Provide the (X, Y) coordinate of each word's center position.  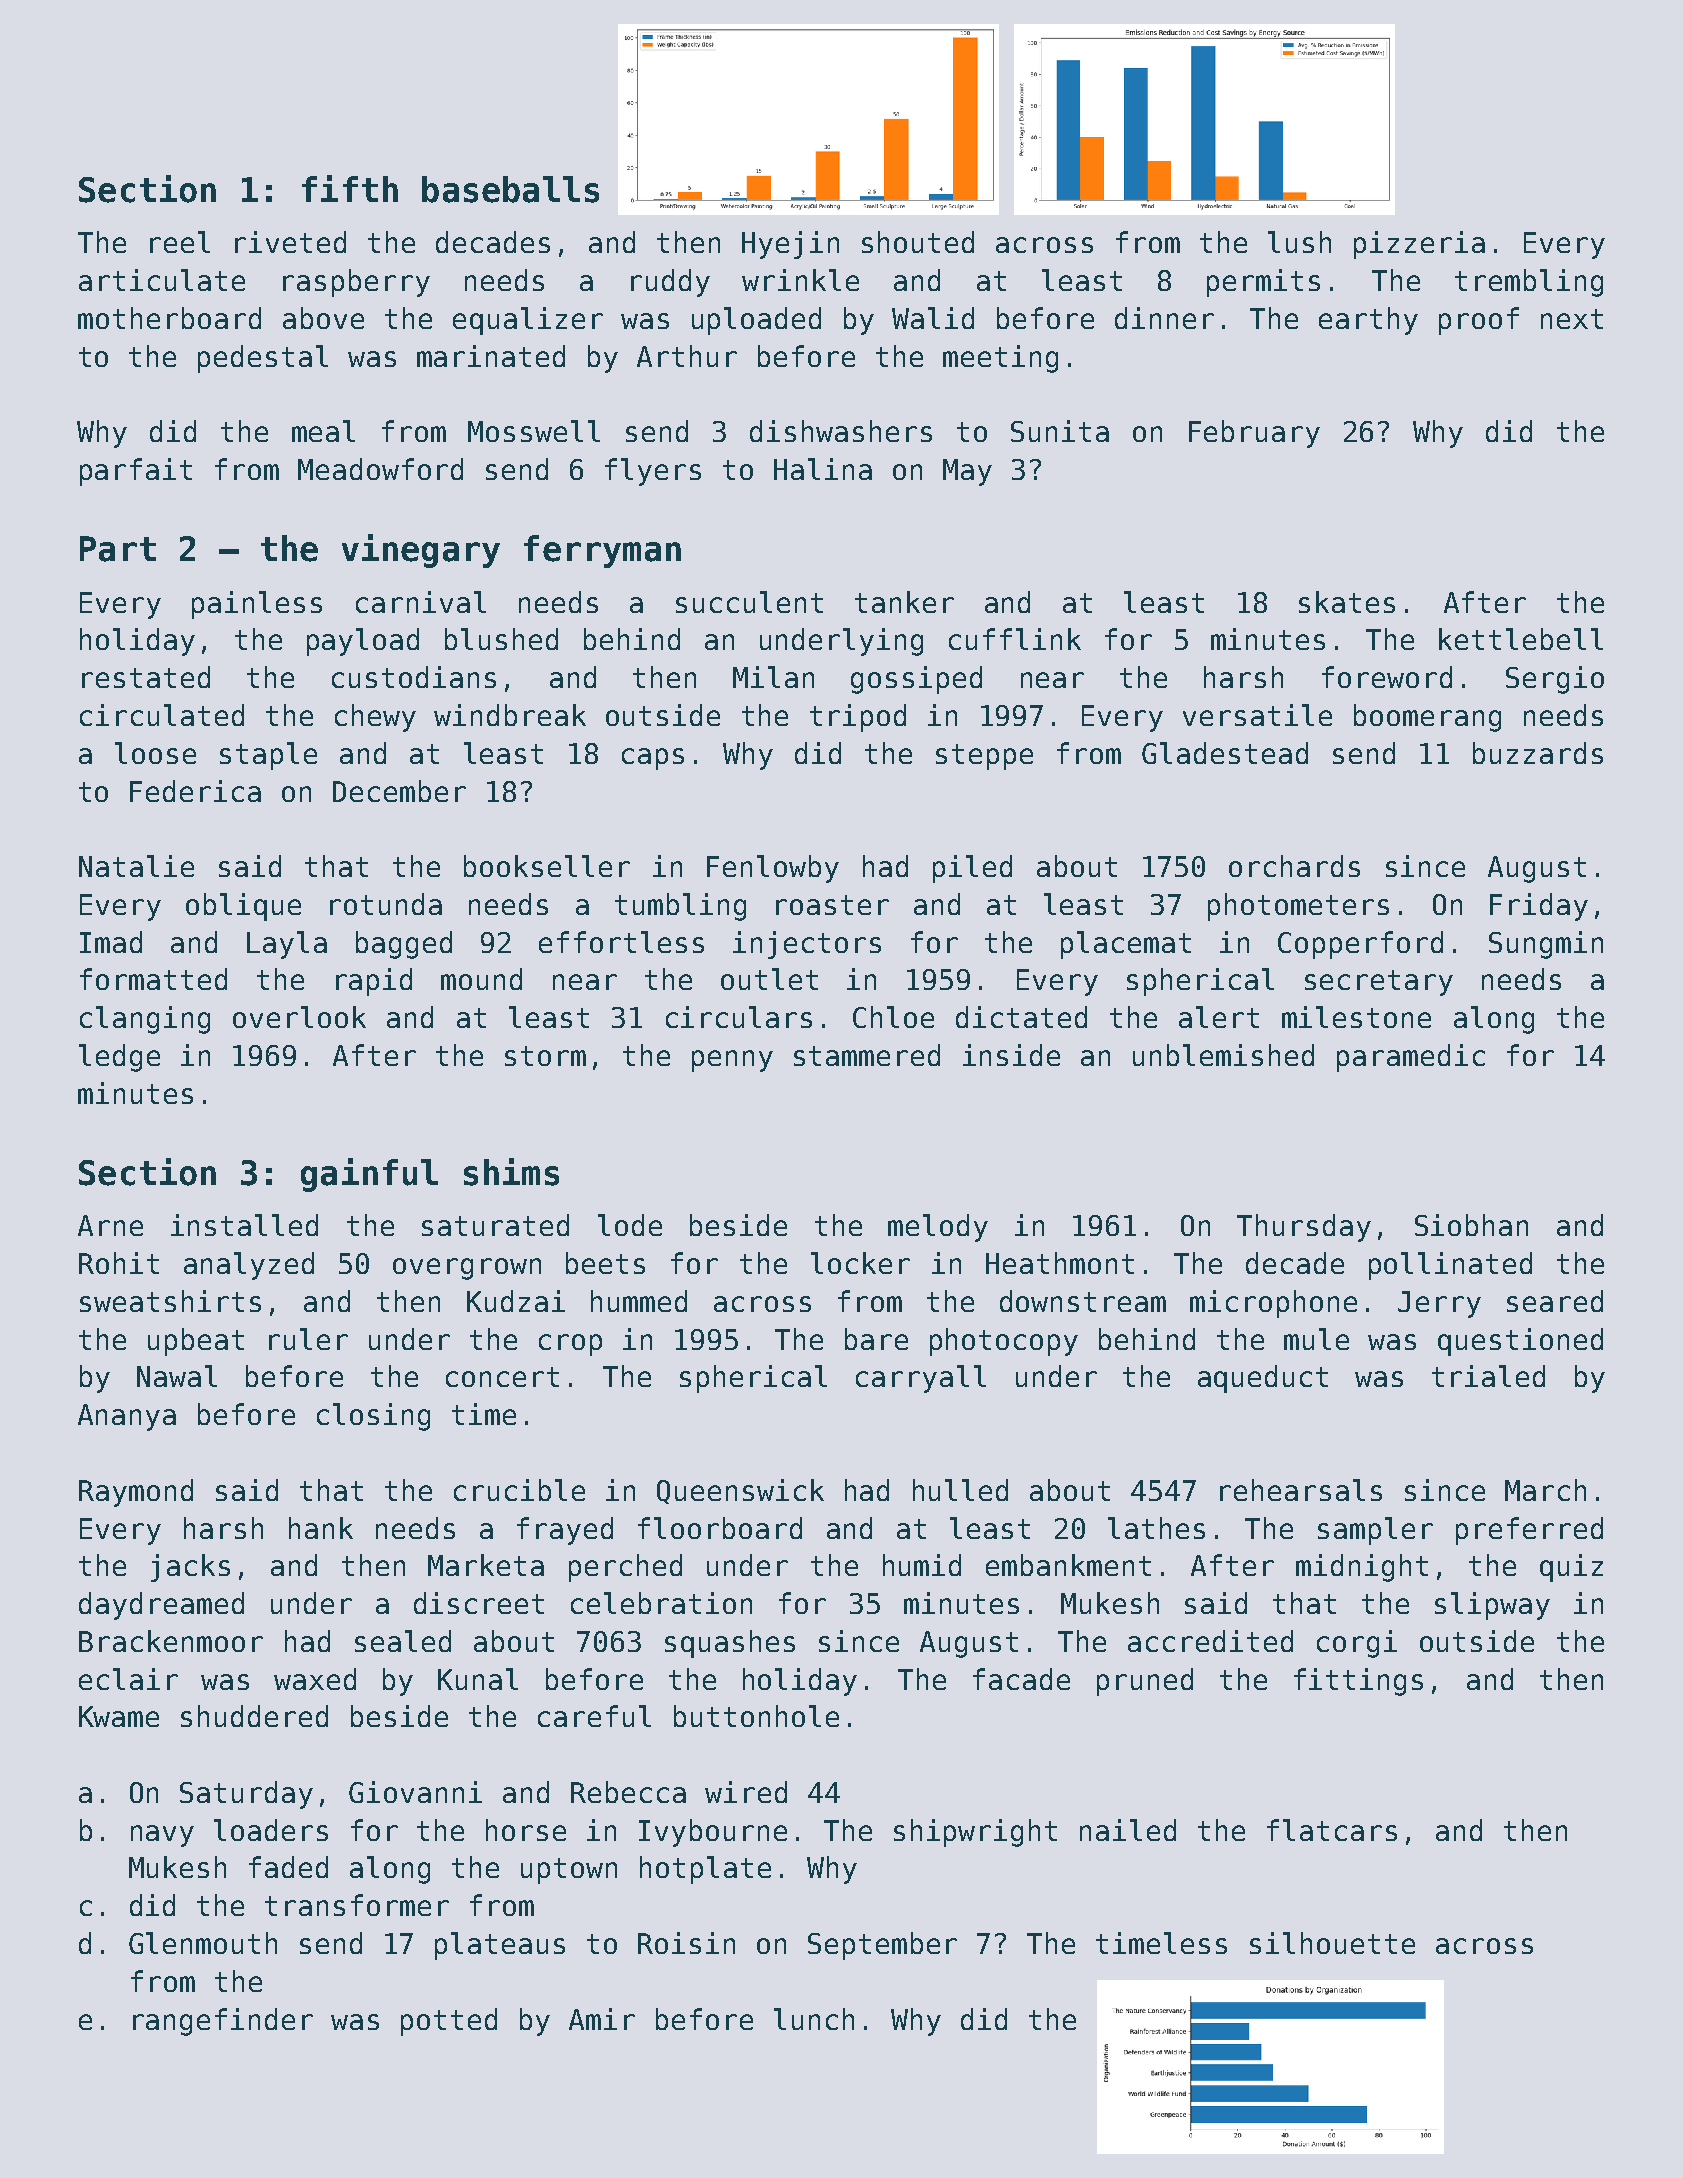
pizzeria (1419, 245)
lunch (814, 2019)
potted (449, 2022)
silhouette (1332, 1943)
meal (323, 431)
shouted (918, 242)
